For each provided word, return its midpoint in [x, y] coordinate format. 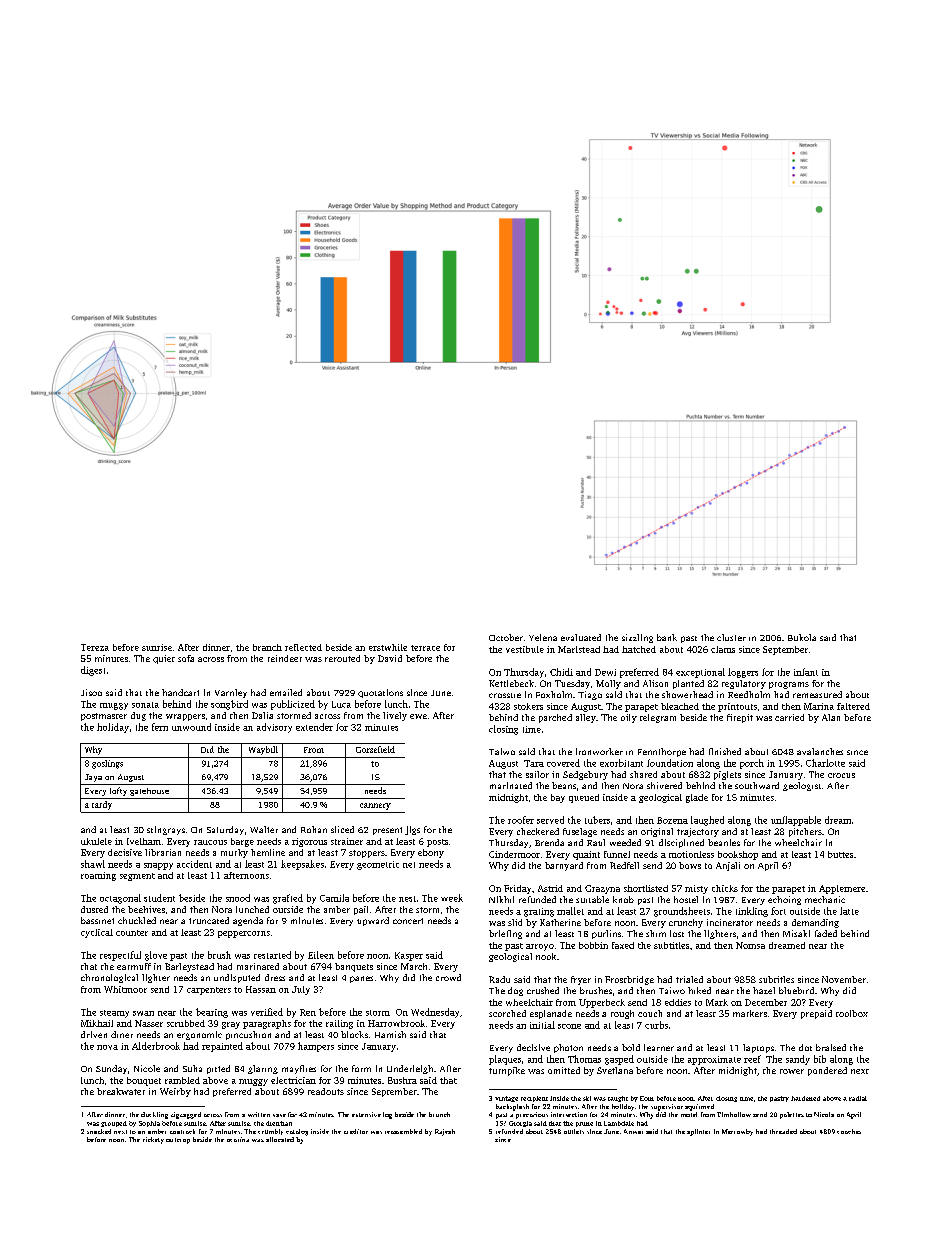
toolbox [852, 1013]
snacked [99, 1131]
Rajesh [445, 1132]
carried [789, 717]
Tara [534, 763]
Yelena [543, 637]
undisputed [237, 978]
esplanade [551, 1014]
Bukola [802, 637]
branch [267, 647]
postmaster [104, 717]
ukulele [96, 841]
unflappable [796, 821]
